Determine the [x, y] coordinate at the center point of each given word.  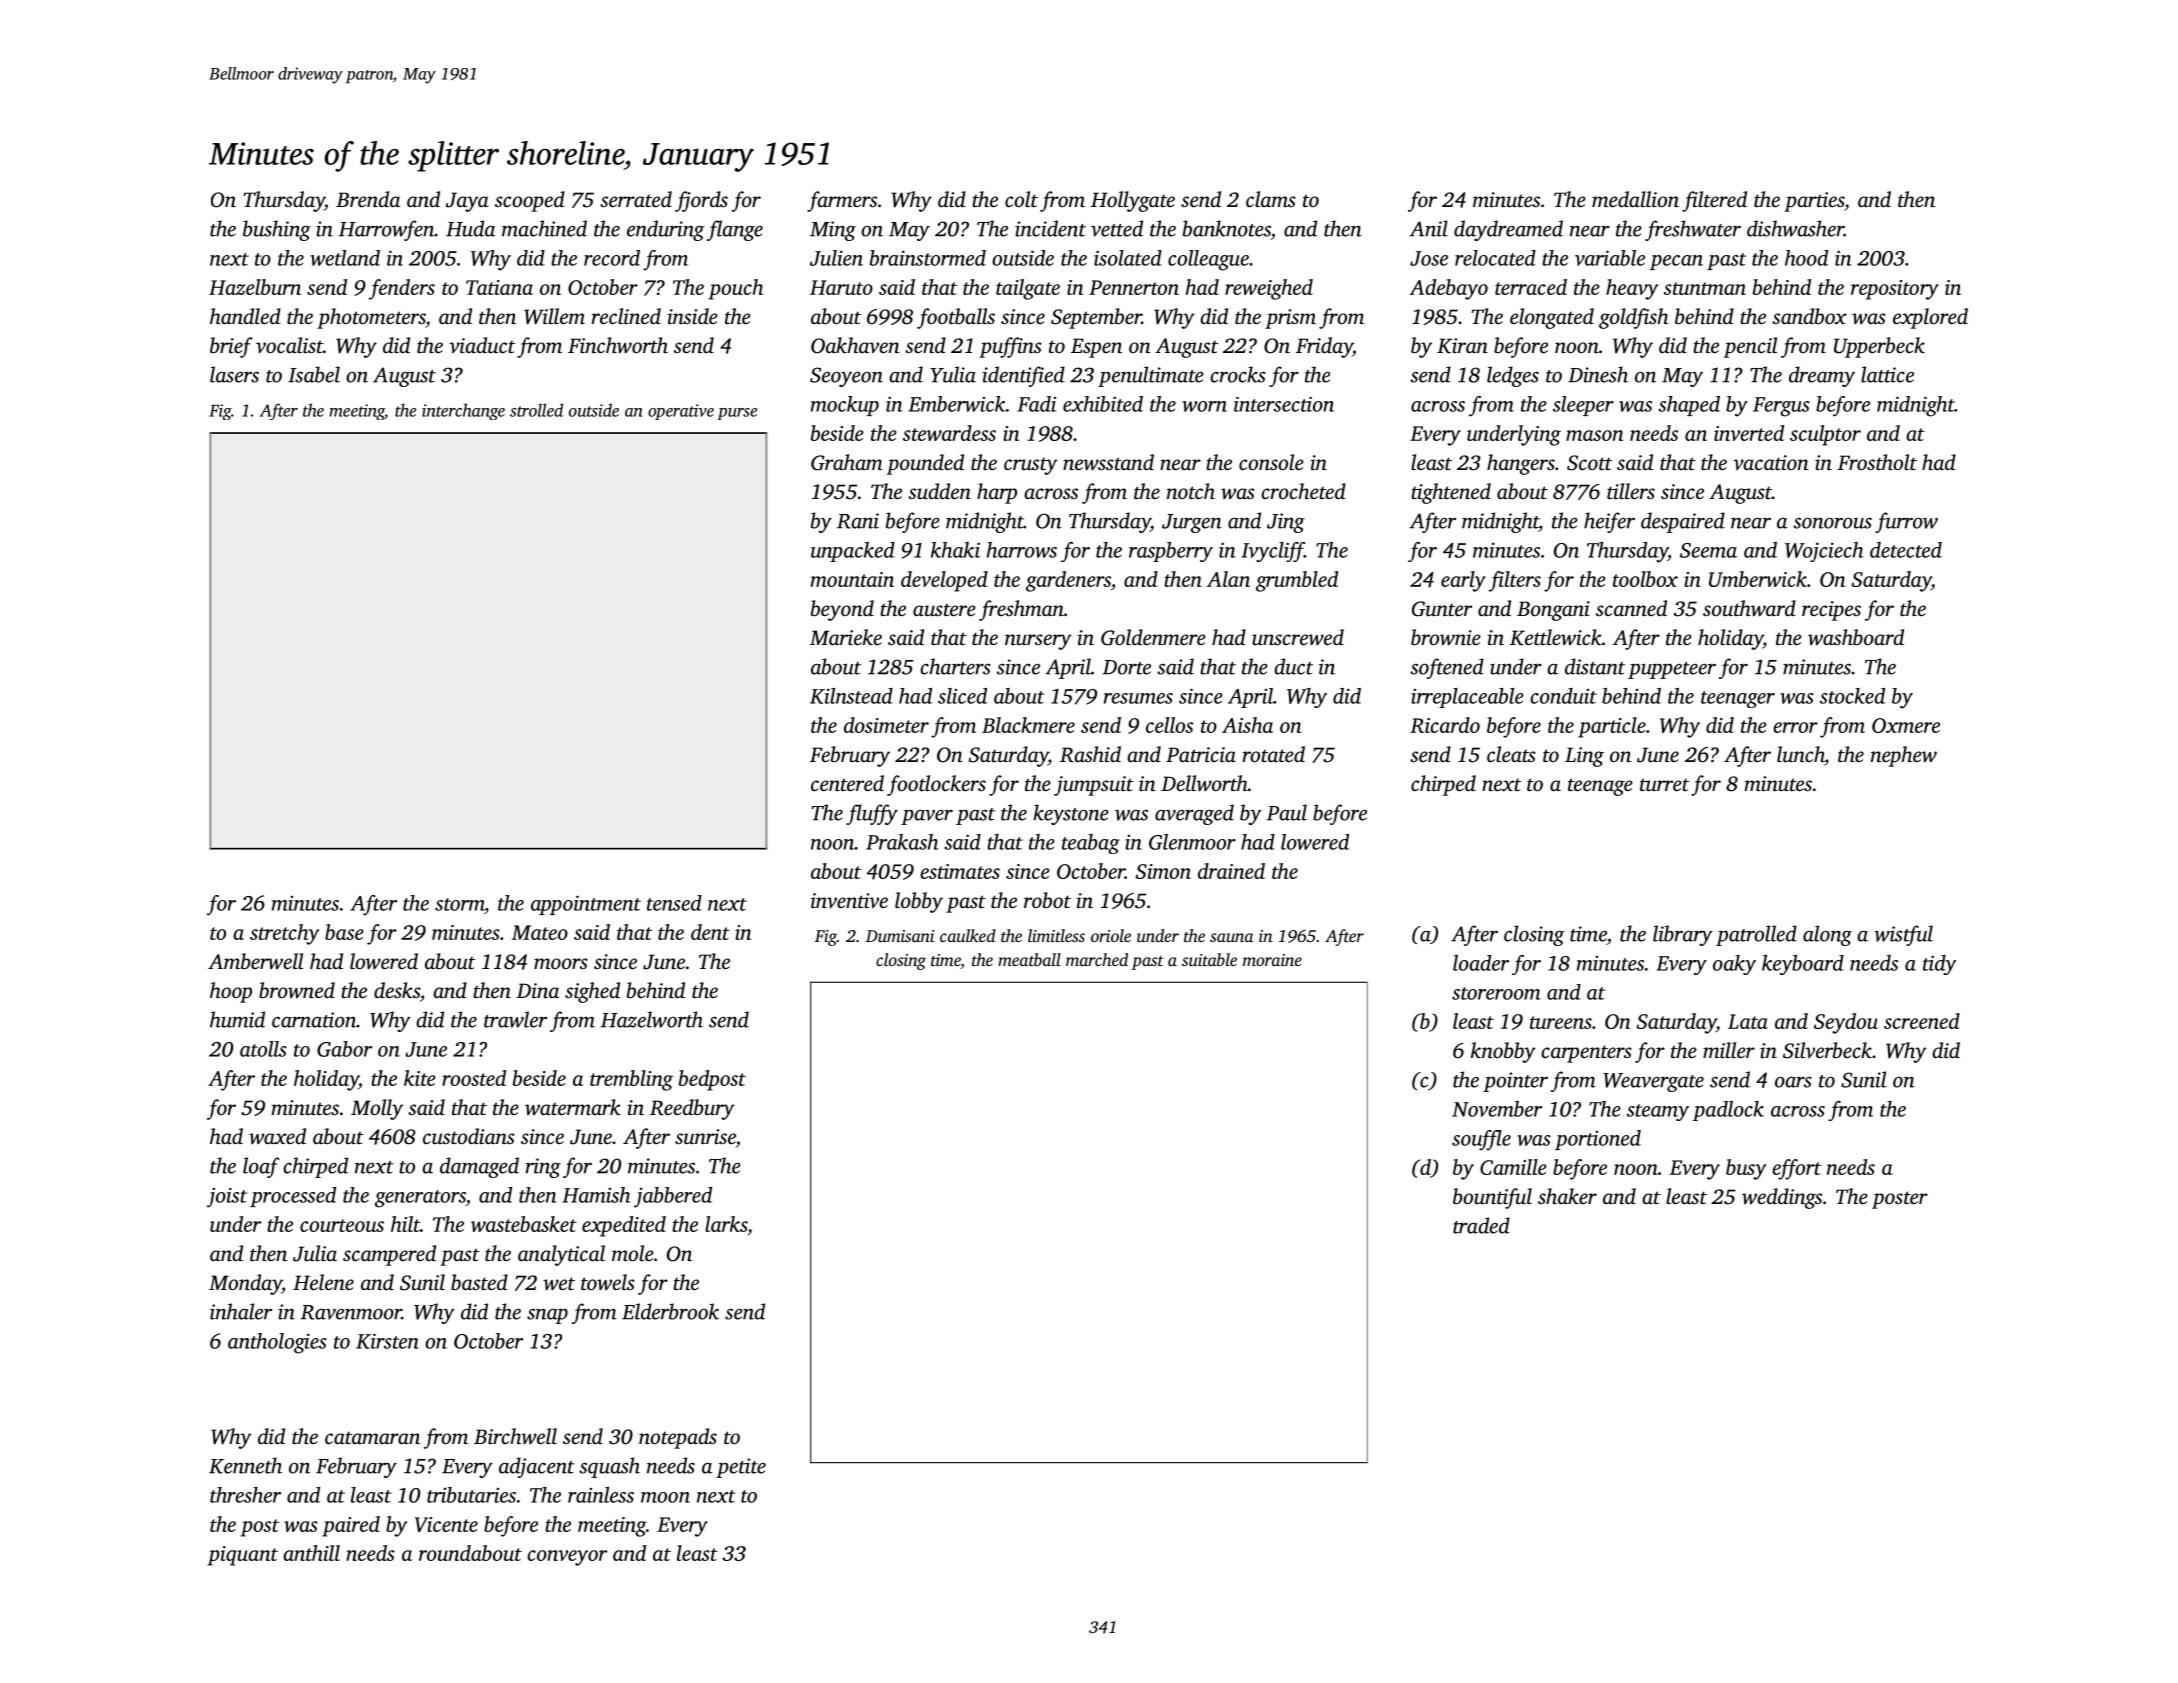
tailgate [1028, 289]
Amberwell [255, 961]
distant [1595, 666]
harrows [1022, 550]
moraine [1272, 960]
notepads [678, 1438]
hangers [1521, 464]
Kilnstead [851, 696]
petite [741, 1468]
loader [1481, 963]
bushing [277, 230]
